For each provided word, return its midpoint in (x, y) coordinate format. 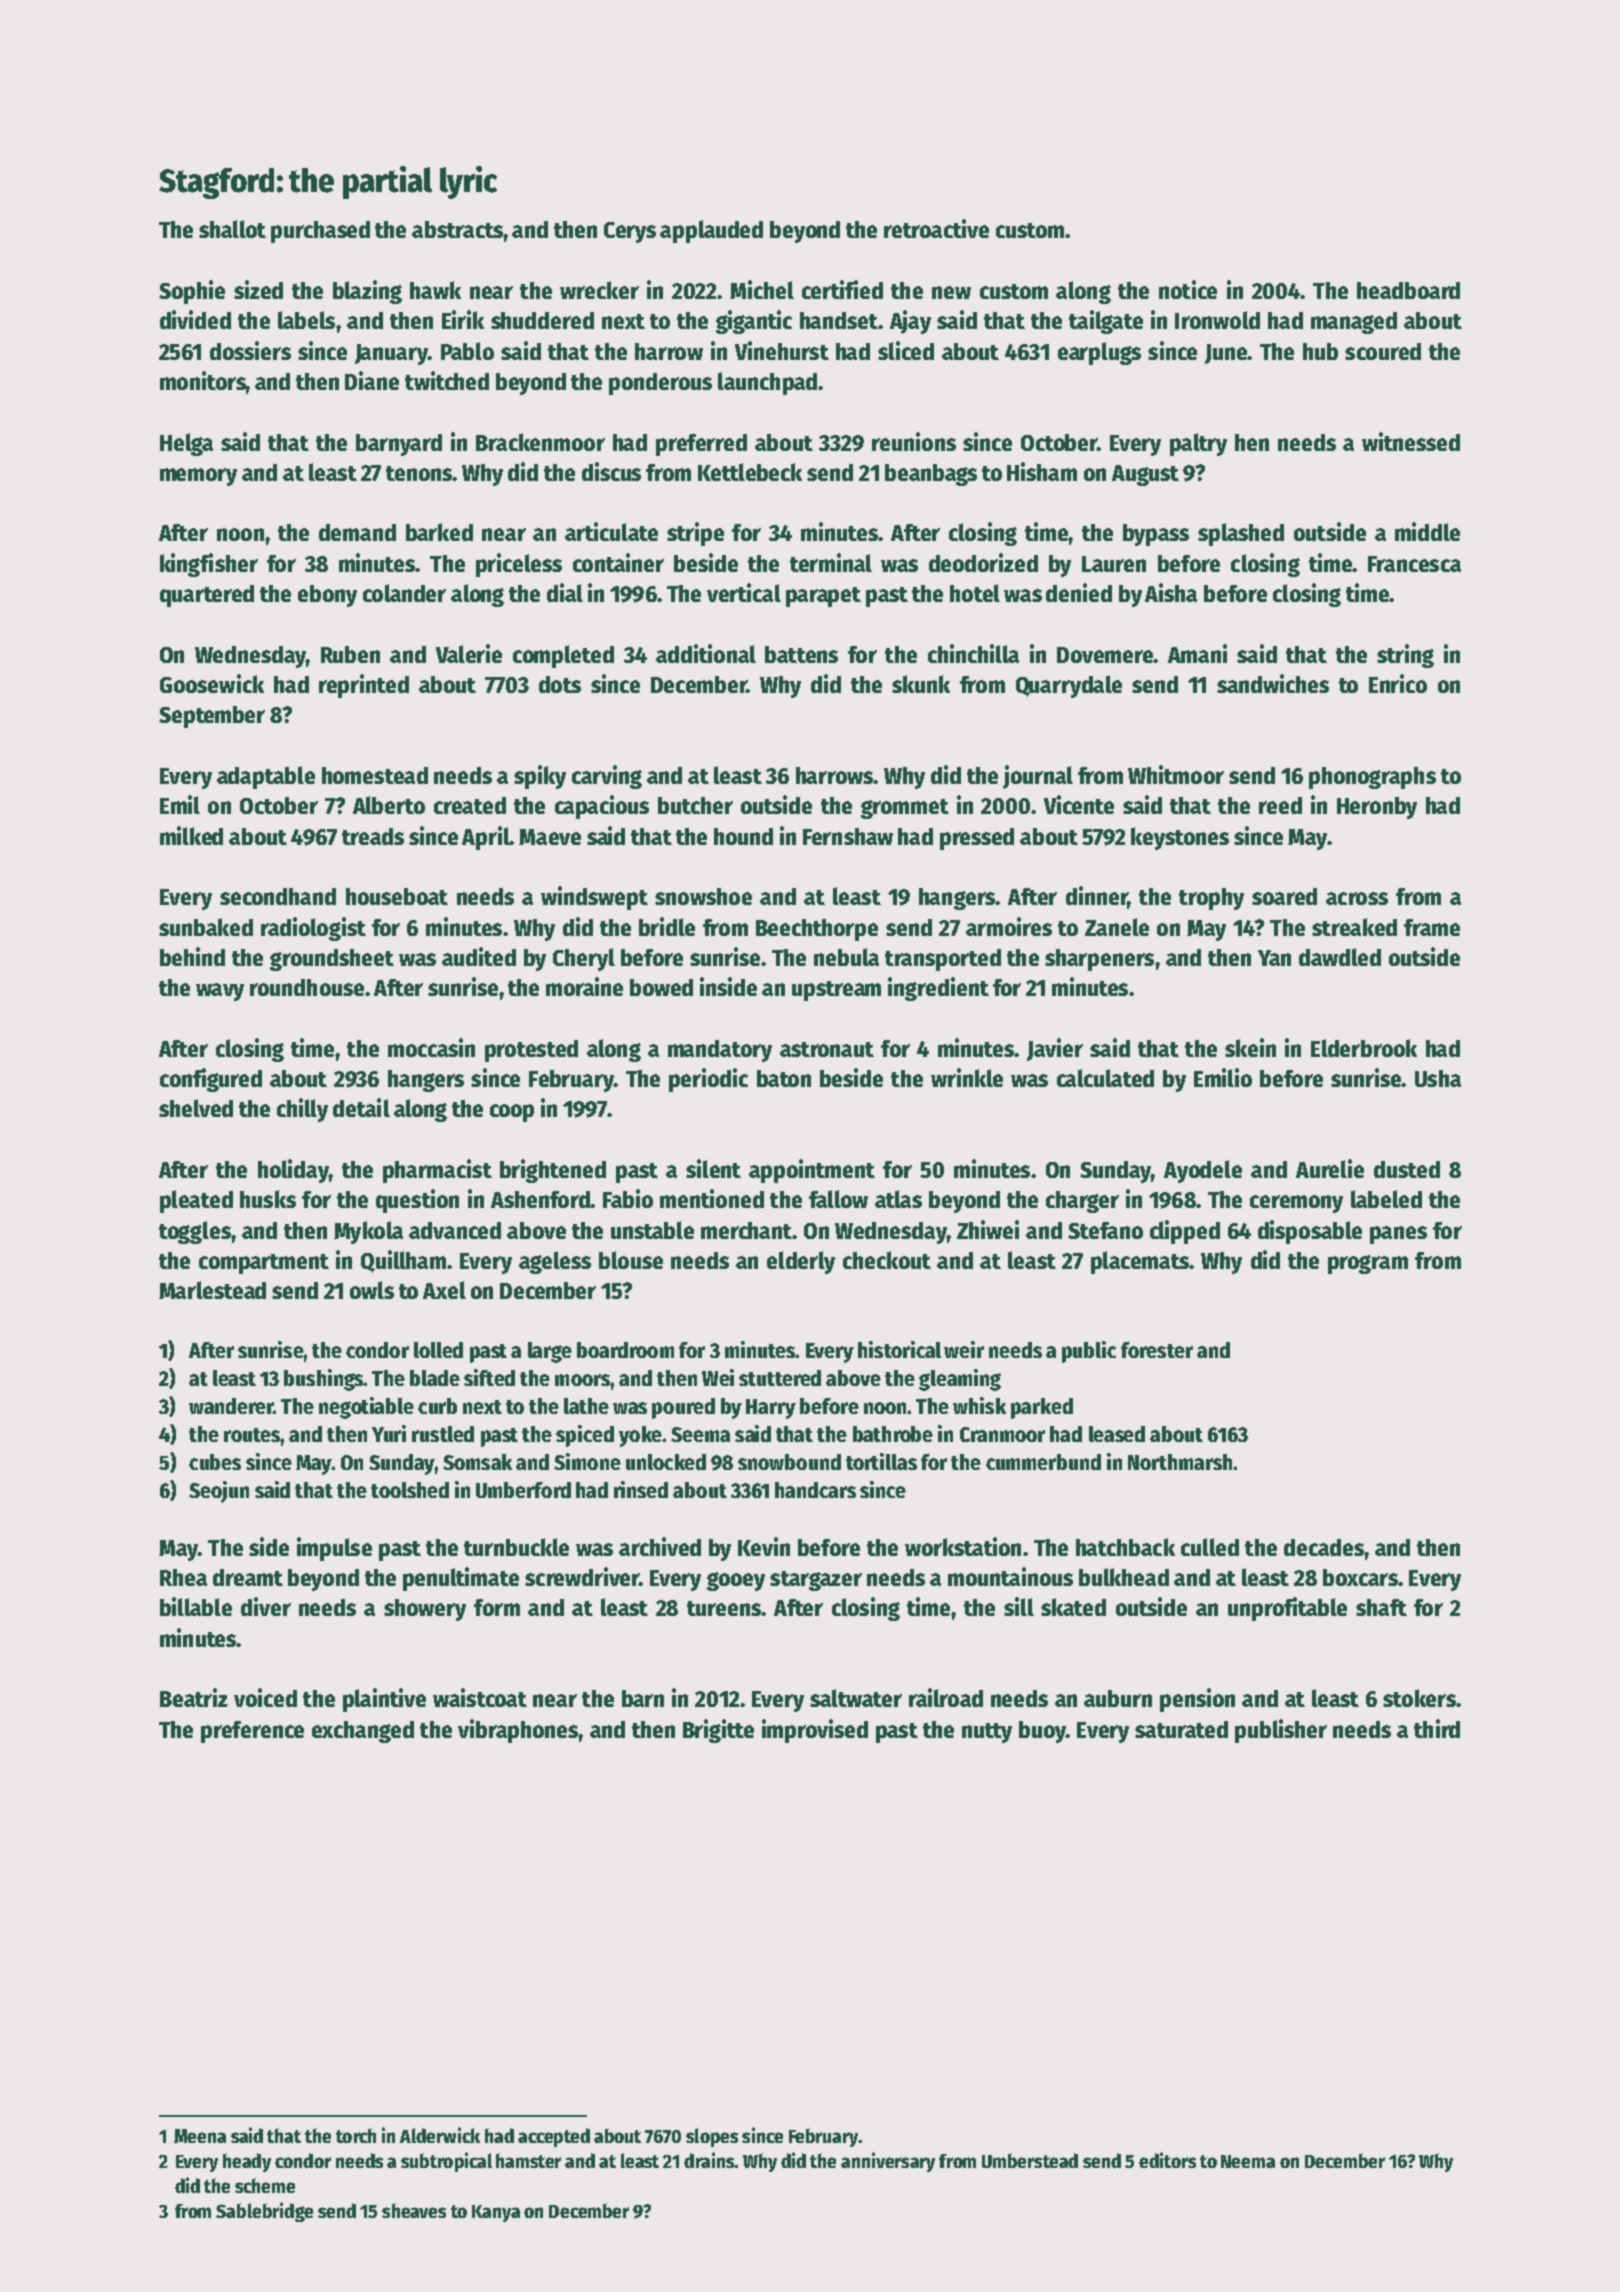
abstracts (458, 229)
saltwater (856, 1698)
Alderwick (440, 2135)
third (1437, 1728)
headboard (1408, 290)
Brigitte (718, 1731)
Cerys (630, 232)
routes (252, 1435)
